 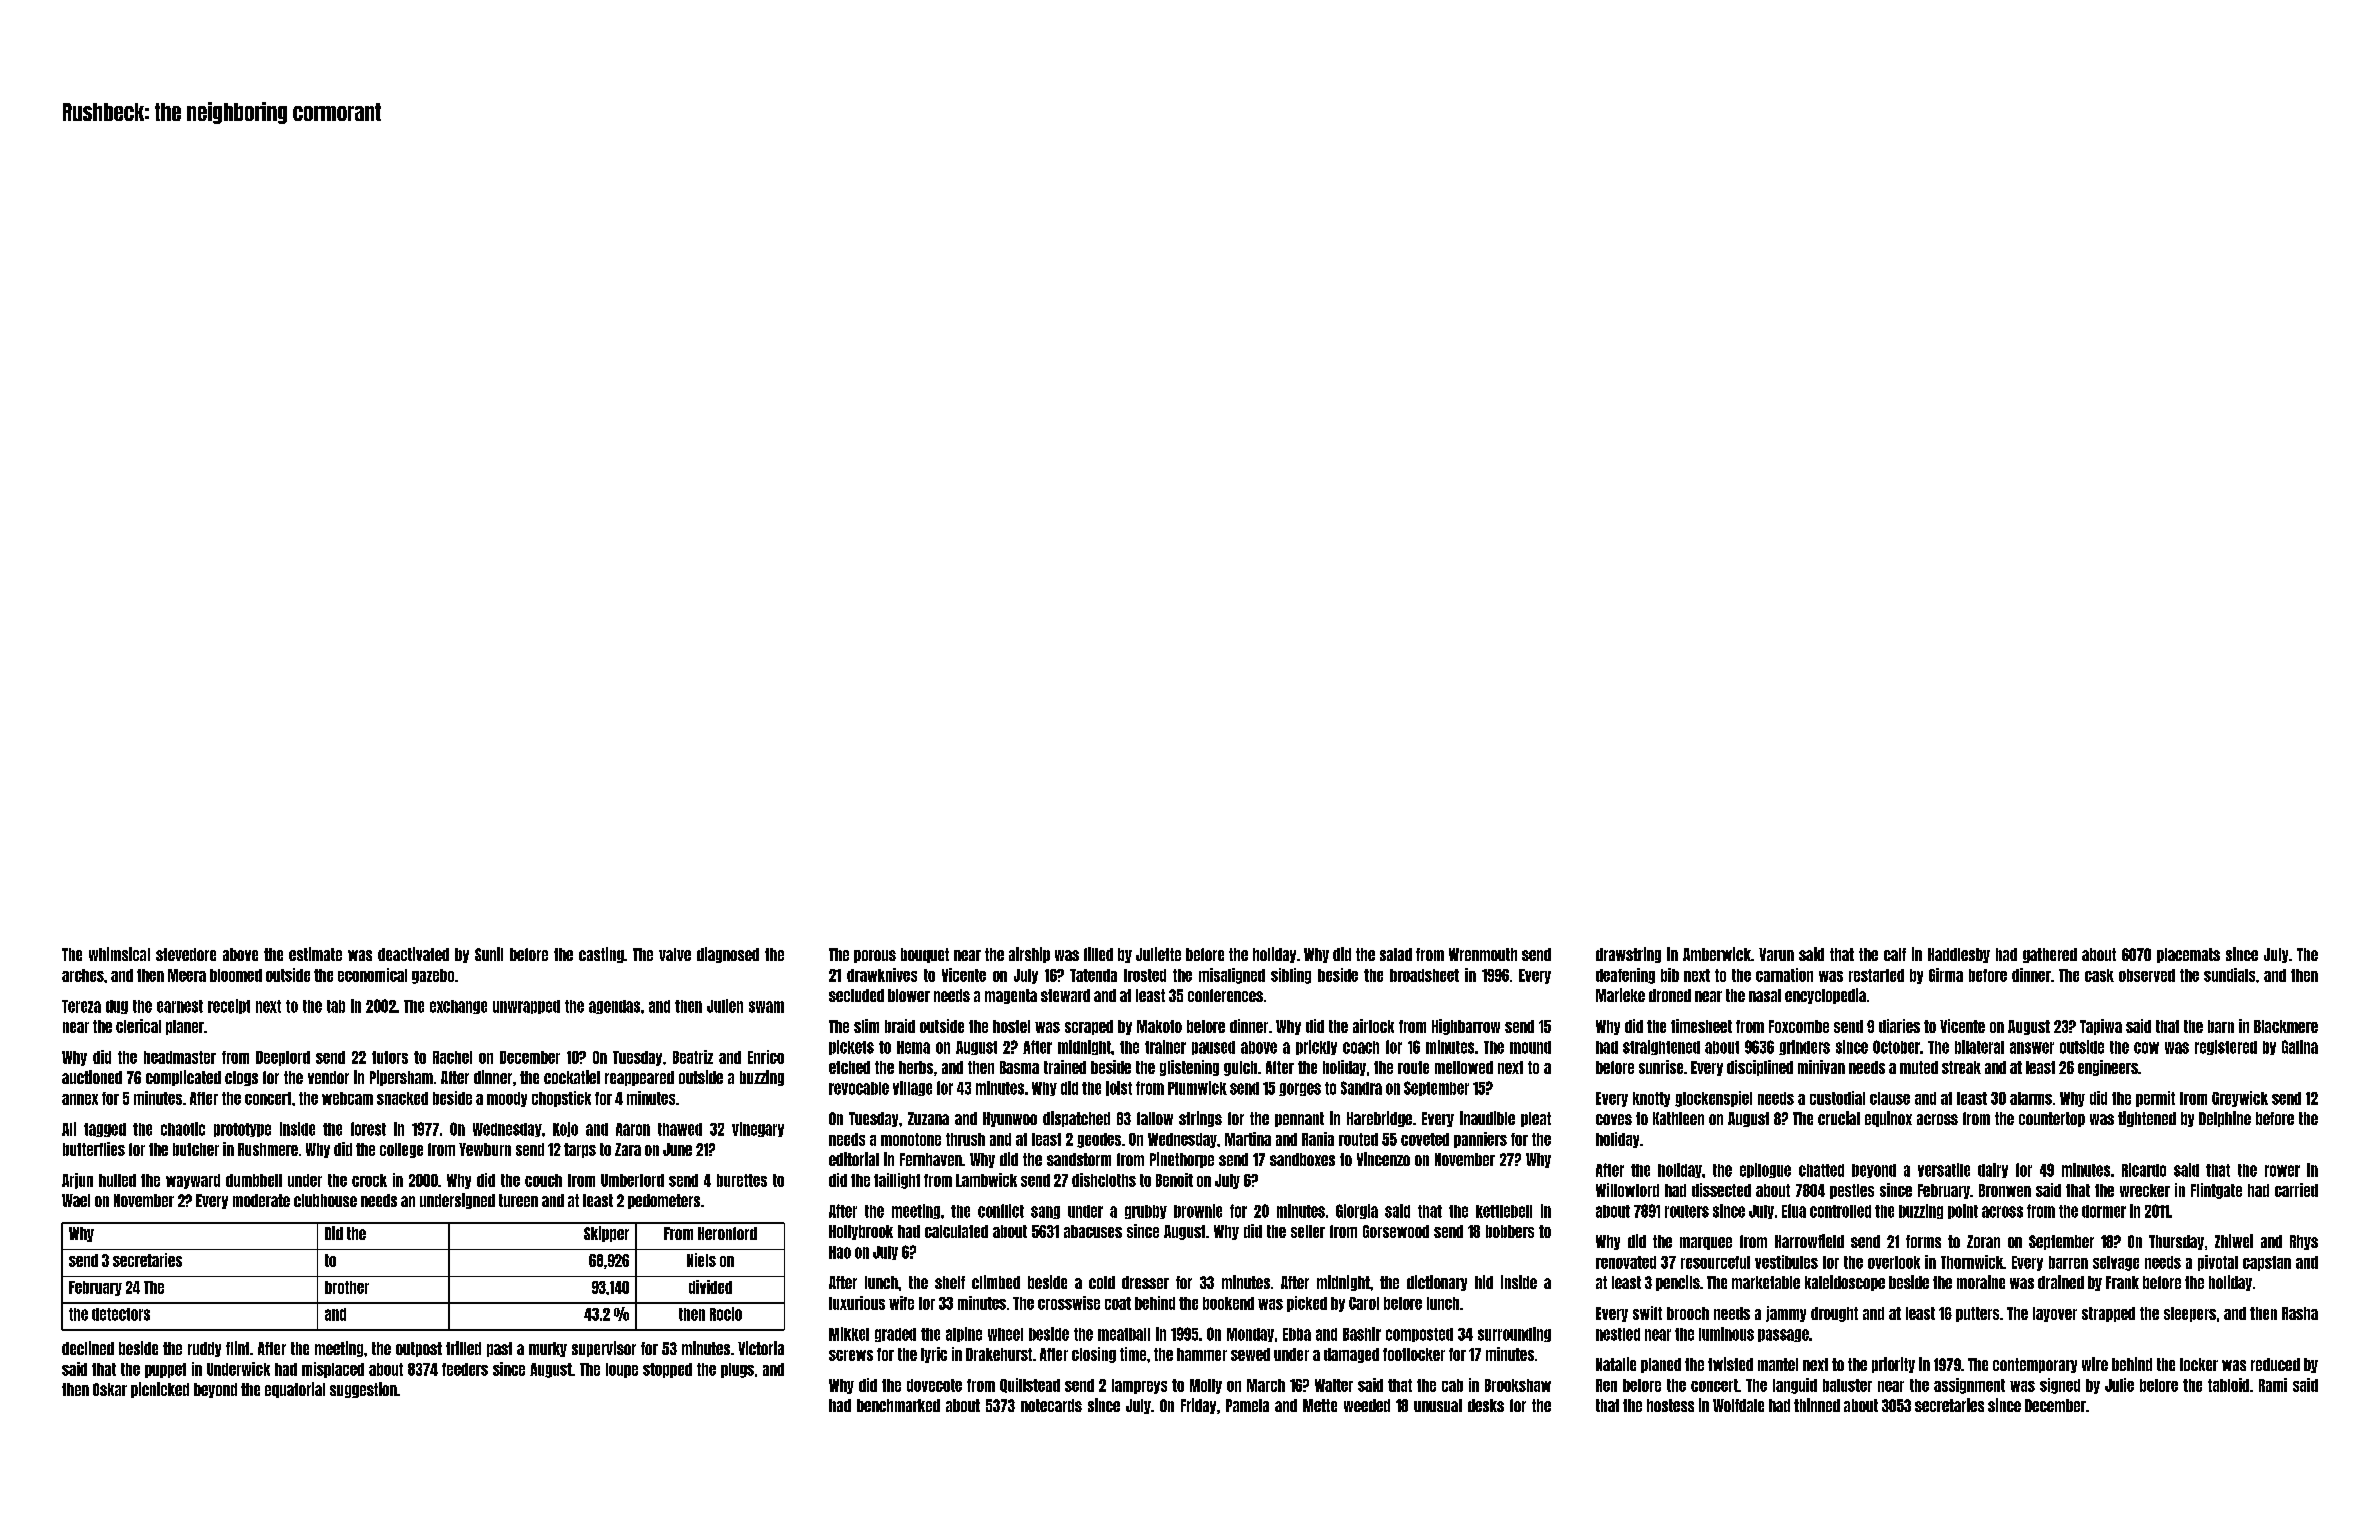 What do you see at coordinates (363, 1390) in the image?
I see `suggestion` at bounding box center [363, 1390].
